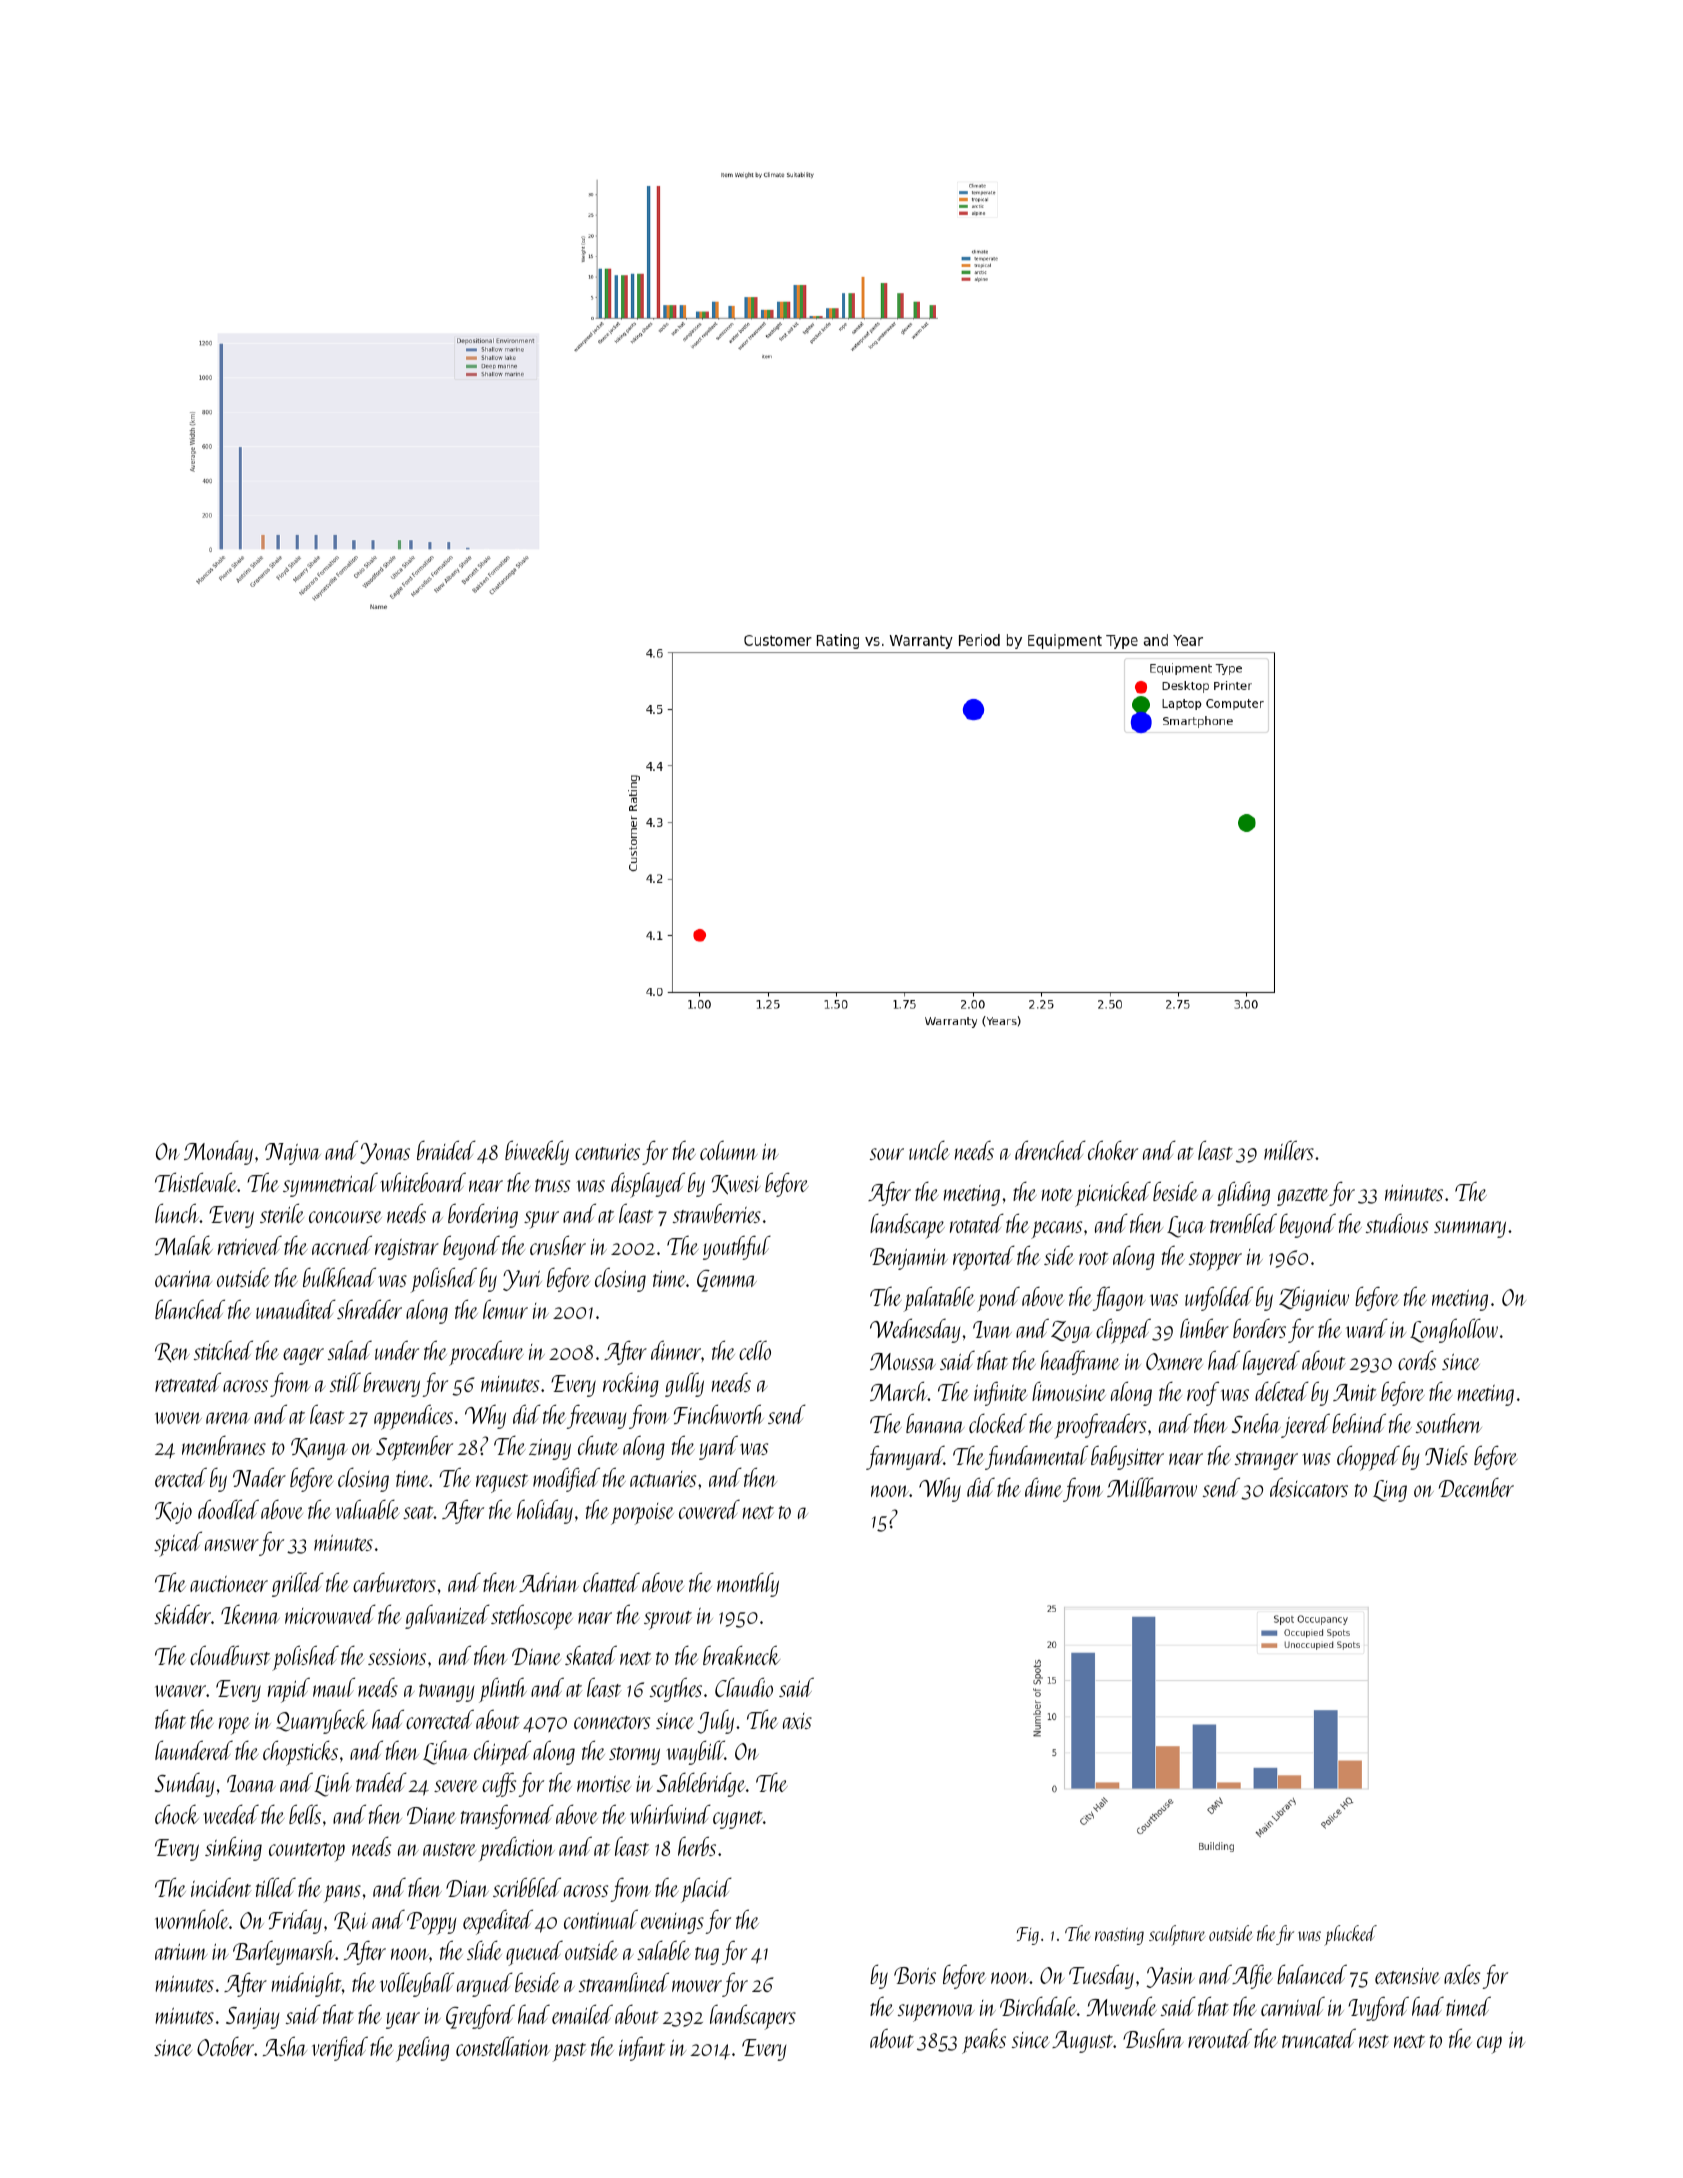  What do you see at coordinates (1446, 1455) in the screenshot?
I see `Niels` at bounding box center [1446, 1455].
